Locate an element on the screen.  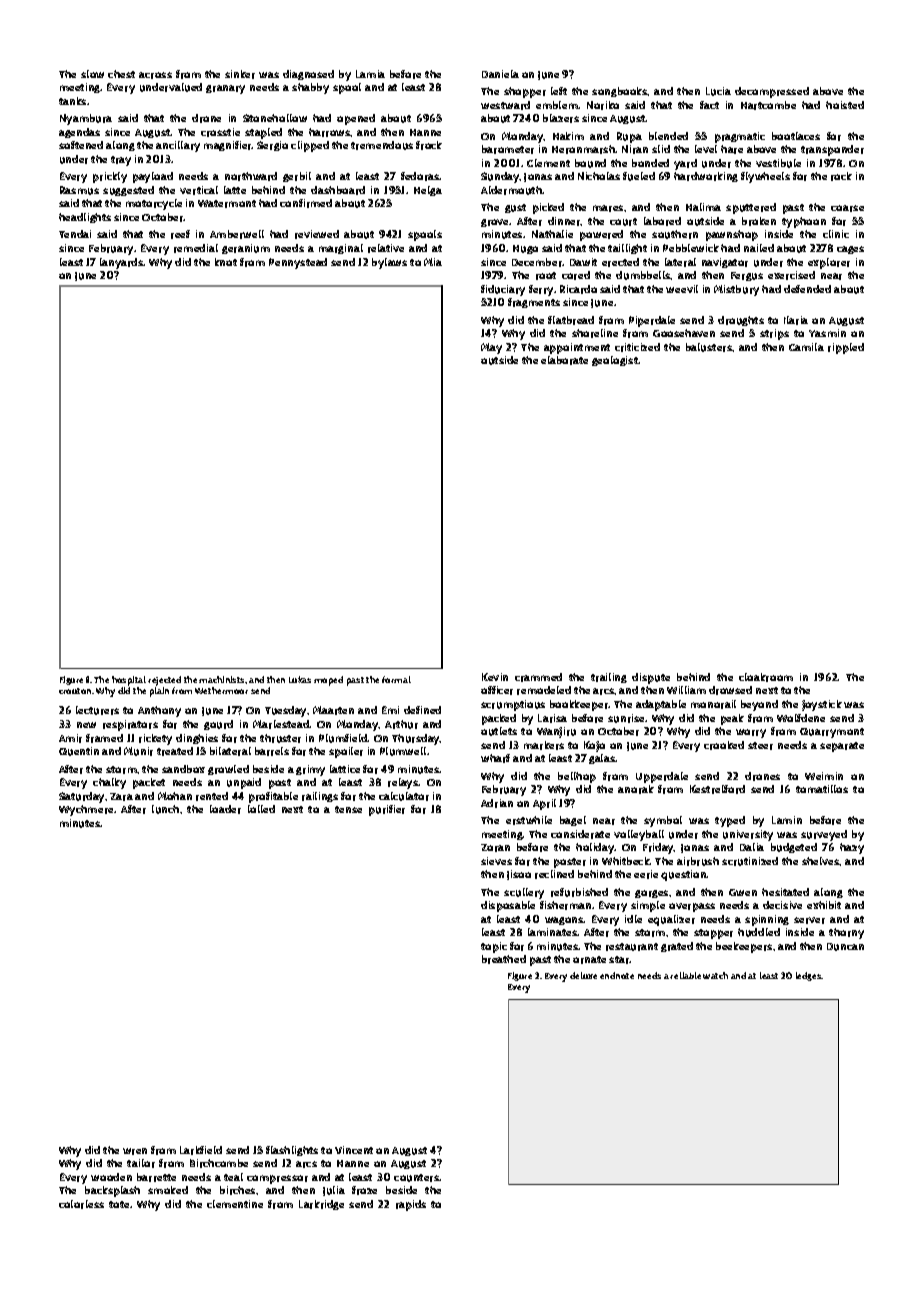
fisherman is located at coordinates (565, 905).
